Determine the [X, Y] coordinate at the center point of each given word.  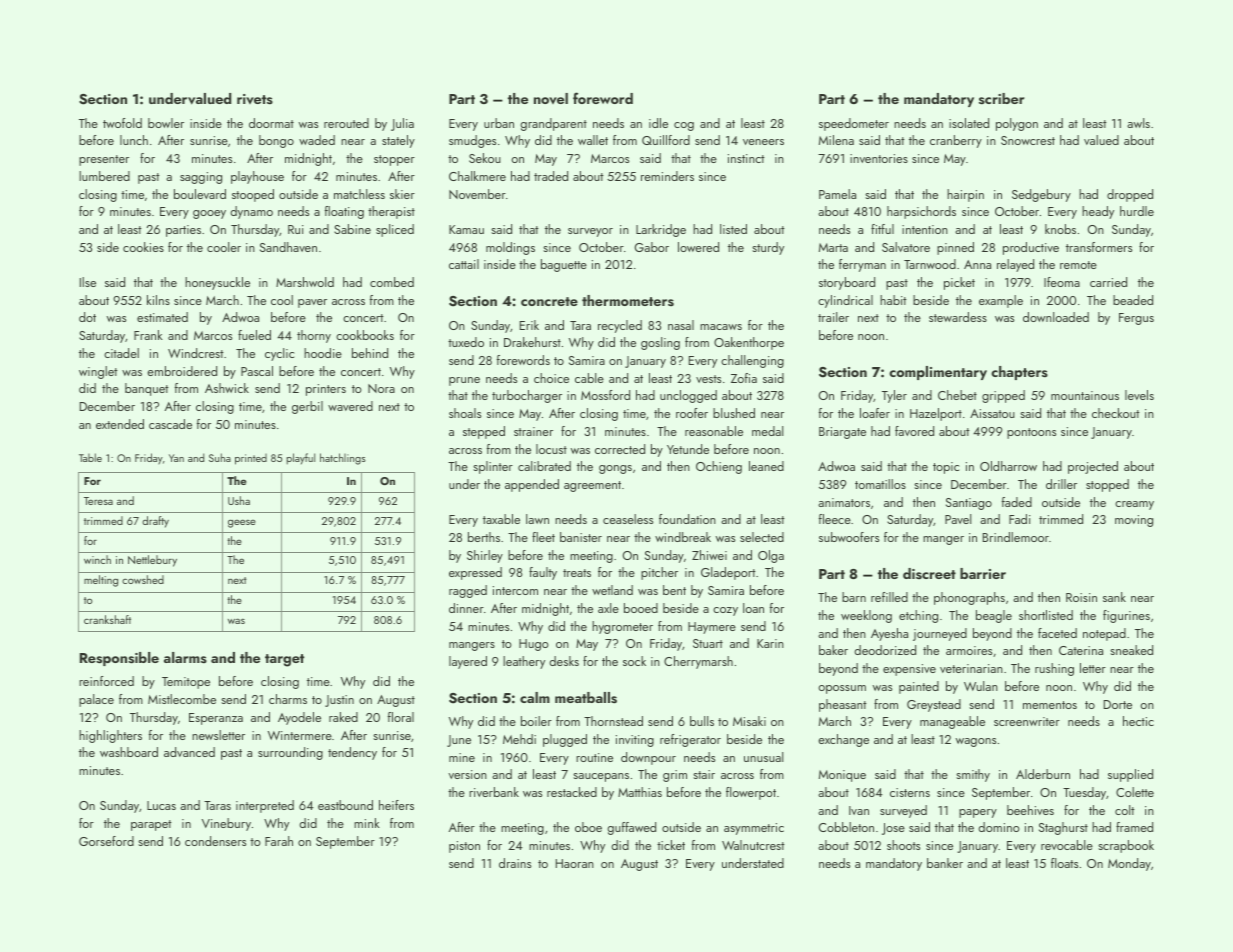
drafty [155, 522]
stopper [394, 160]
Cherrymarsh [698, 662]
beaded [1133, 300]
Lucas [161, 805]
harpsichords [921, 212]
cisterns [910, 792]
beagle [994, 616]
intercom [515, 590]
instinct [746, 158]
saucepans [601, 777]
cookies [143, 247]
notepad [1104, 634]
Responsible [119, 659]
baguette [564, 265]
